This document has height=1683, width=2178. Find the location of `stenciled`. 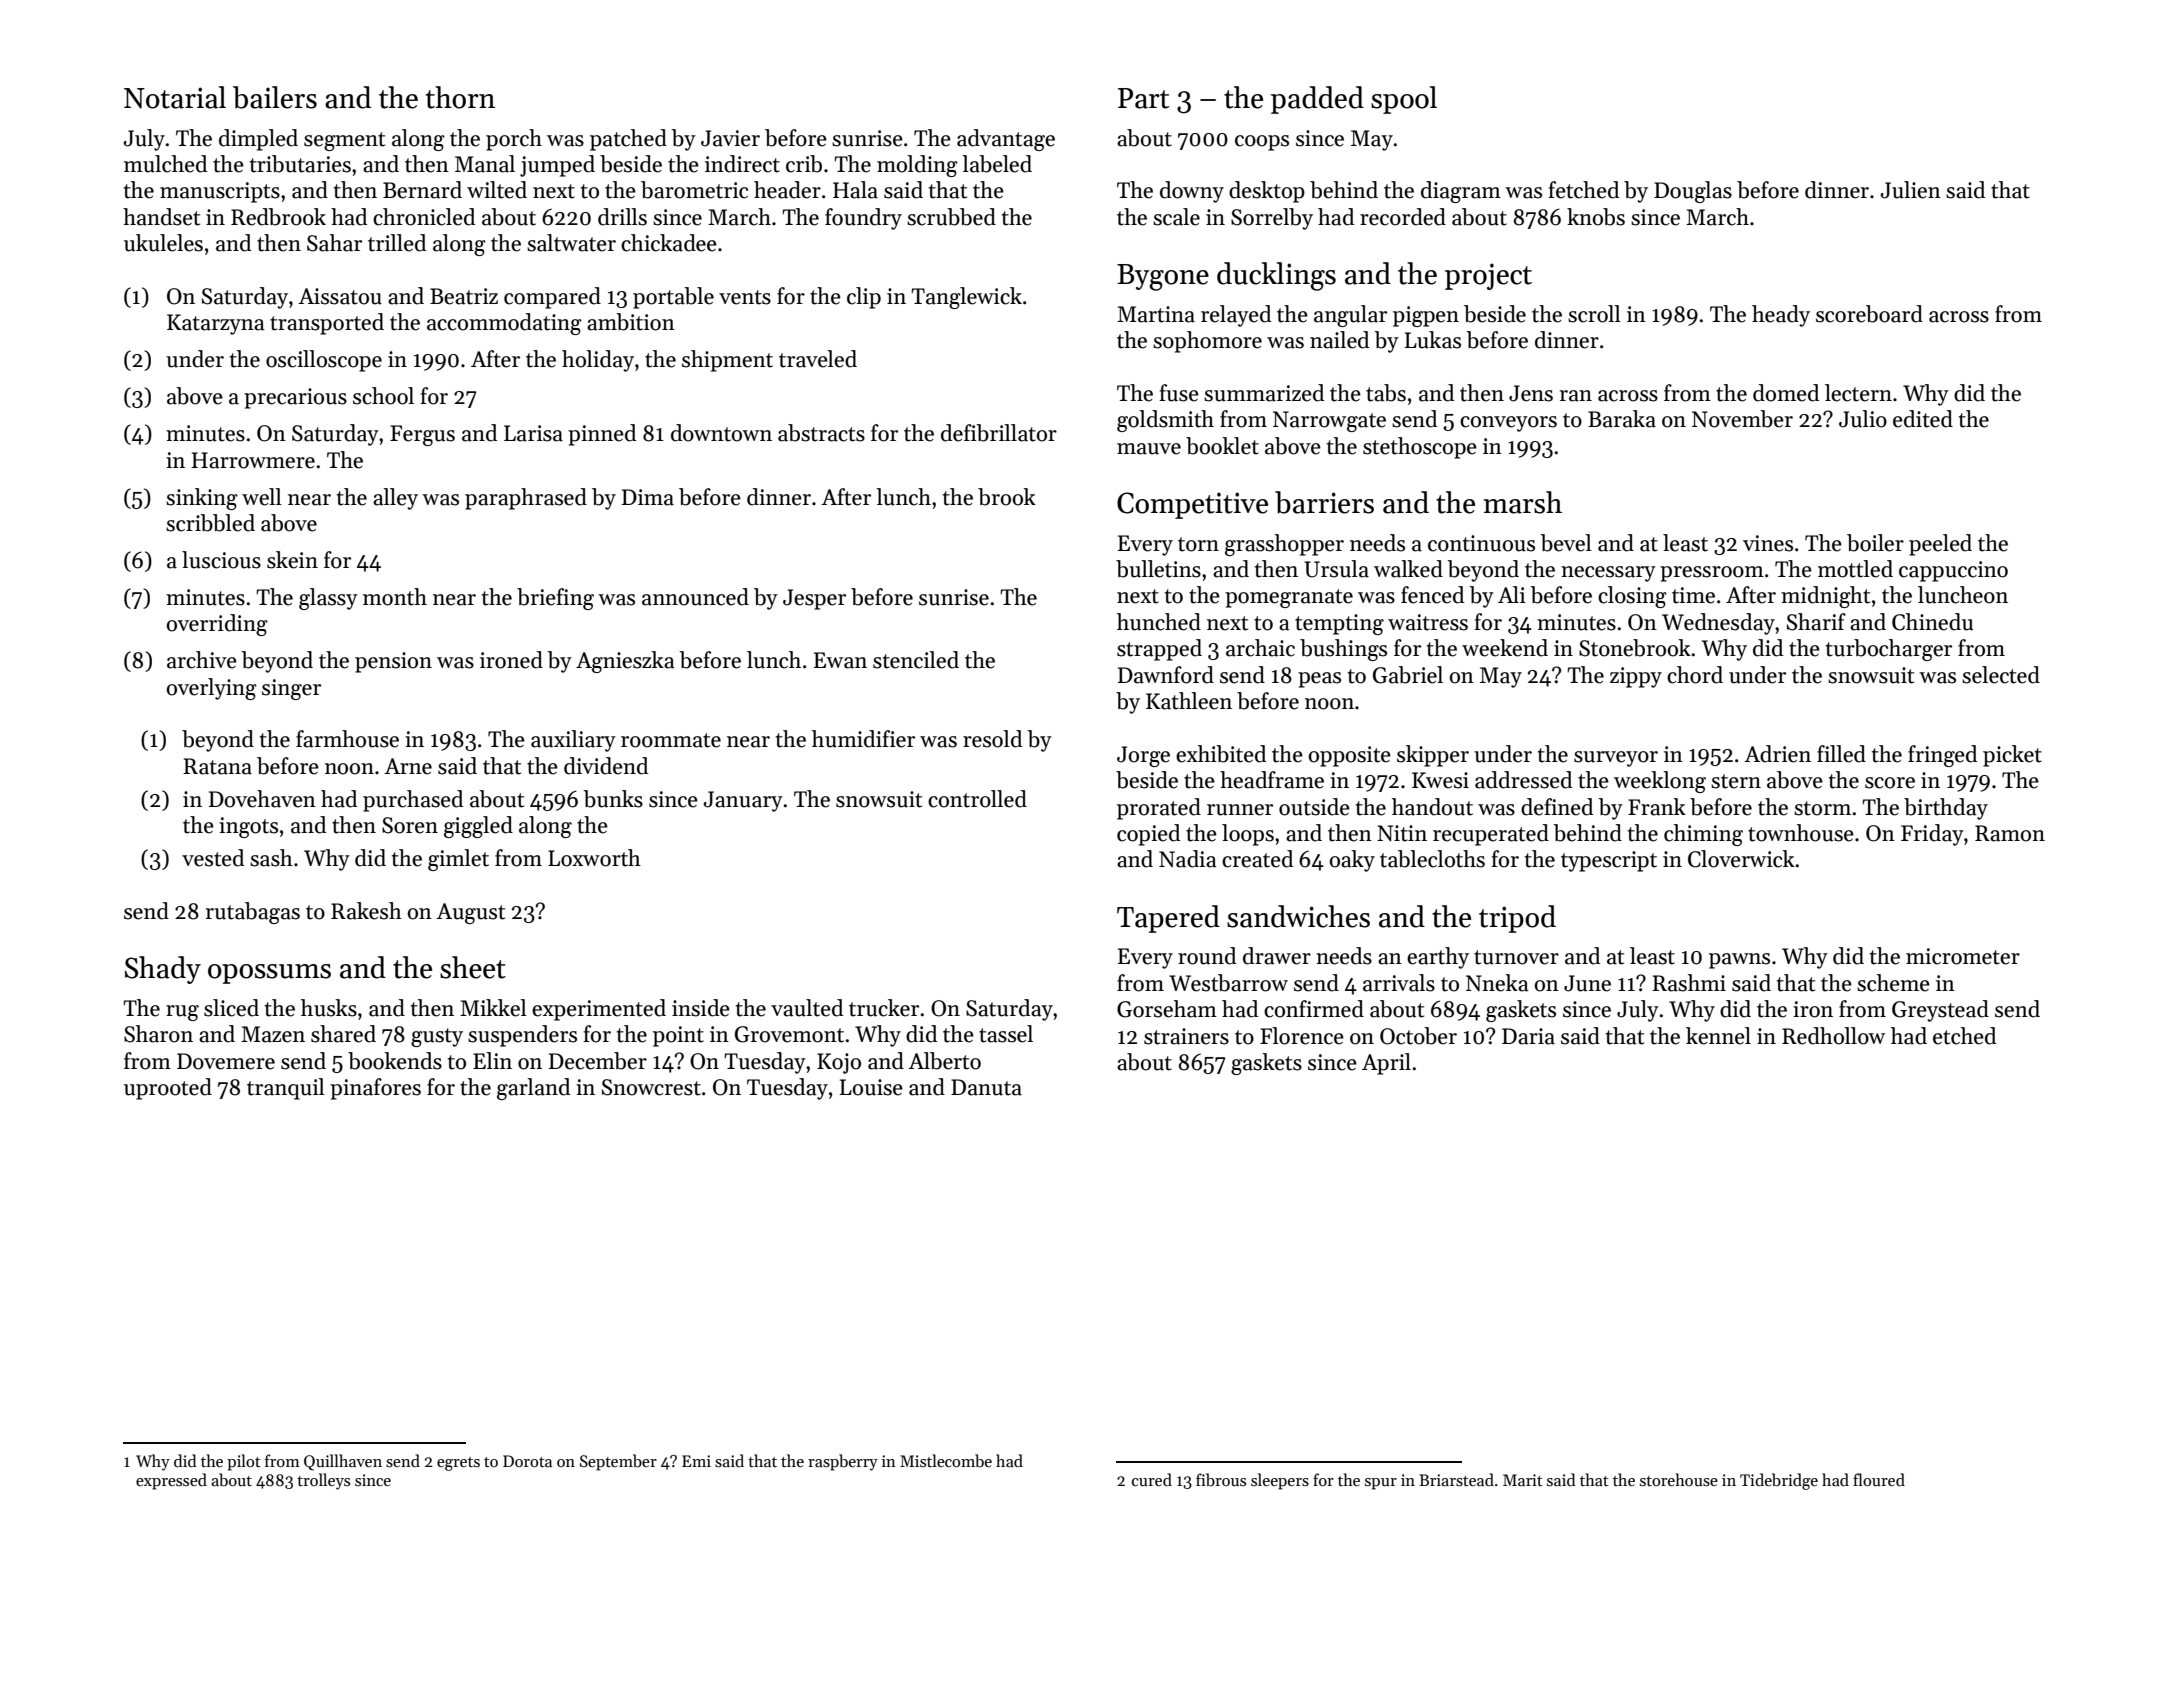

stenciled is located at coordinates (916, 660).
